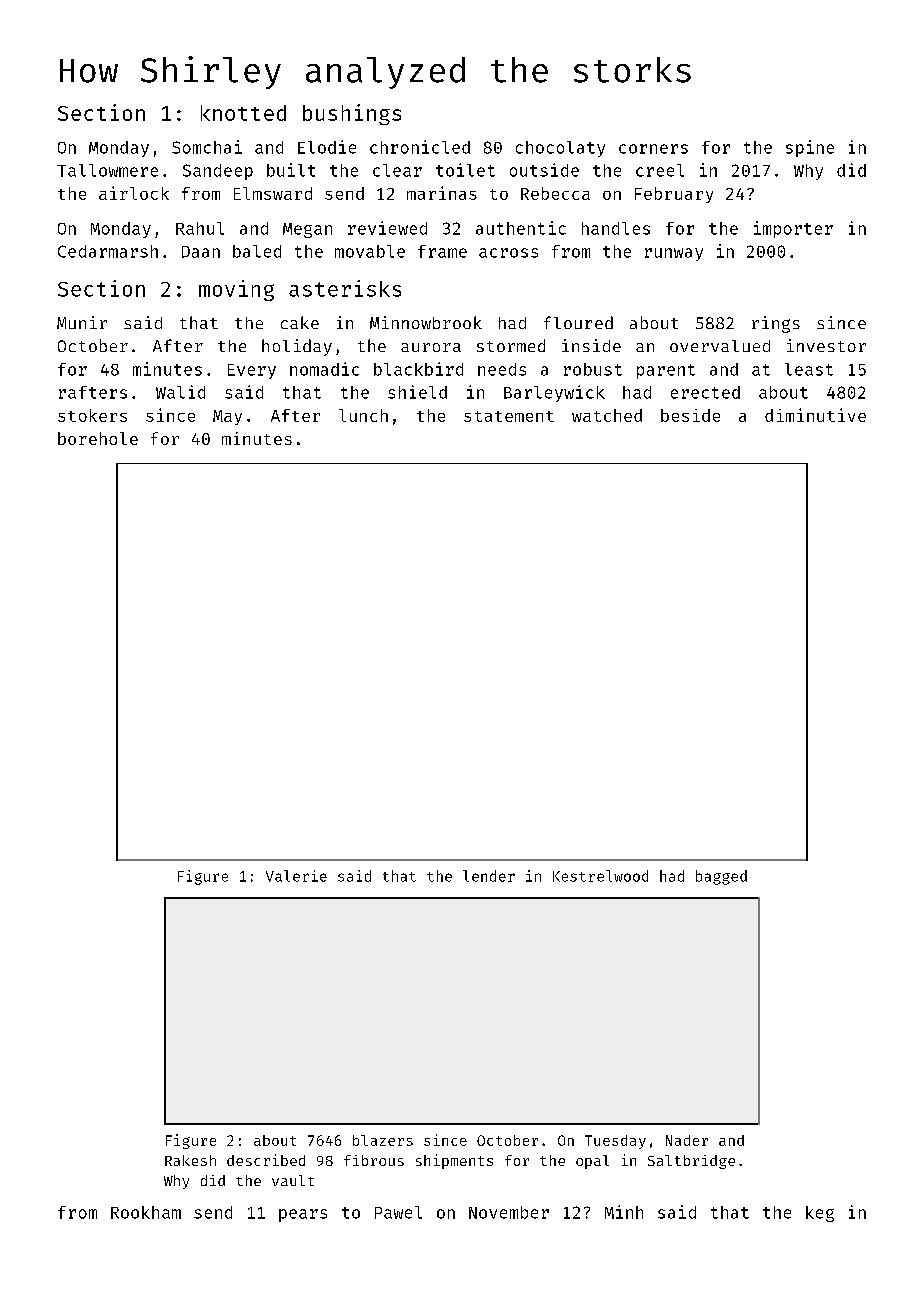  What do you see at coordinates (146, 1212) in the screenshot?
I see `Rookham` at bounding box center [146, 1212].
